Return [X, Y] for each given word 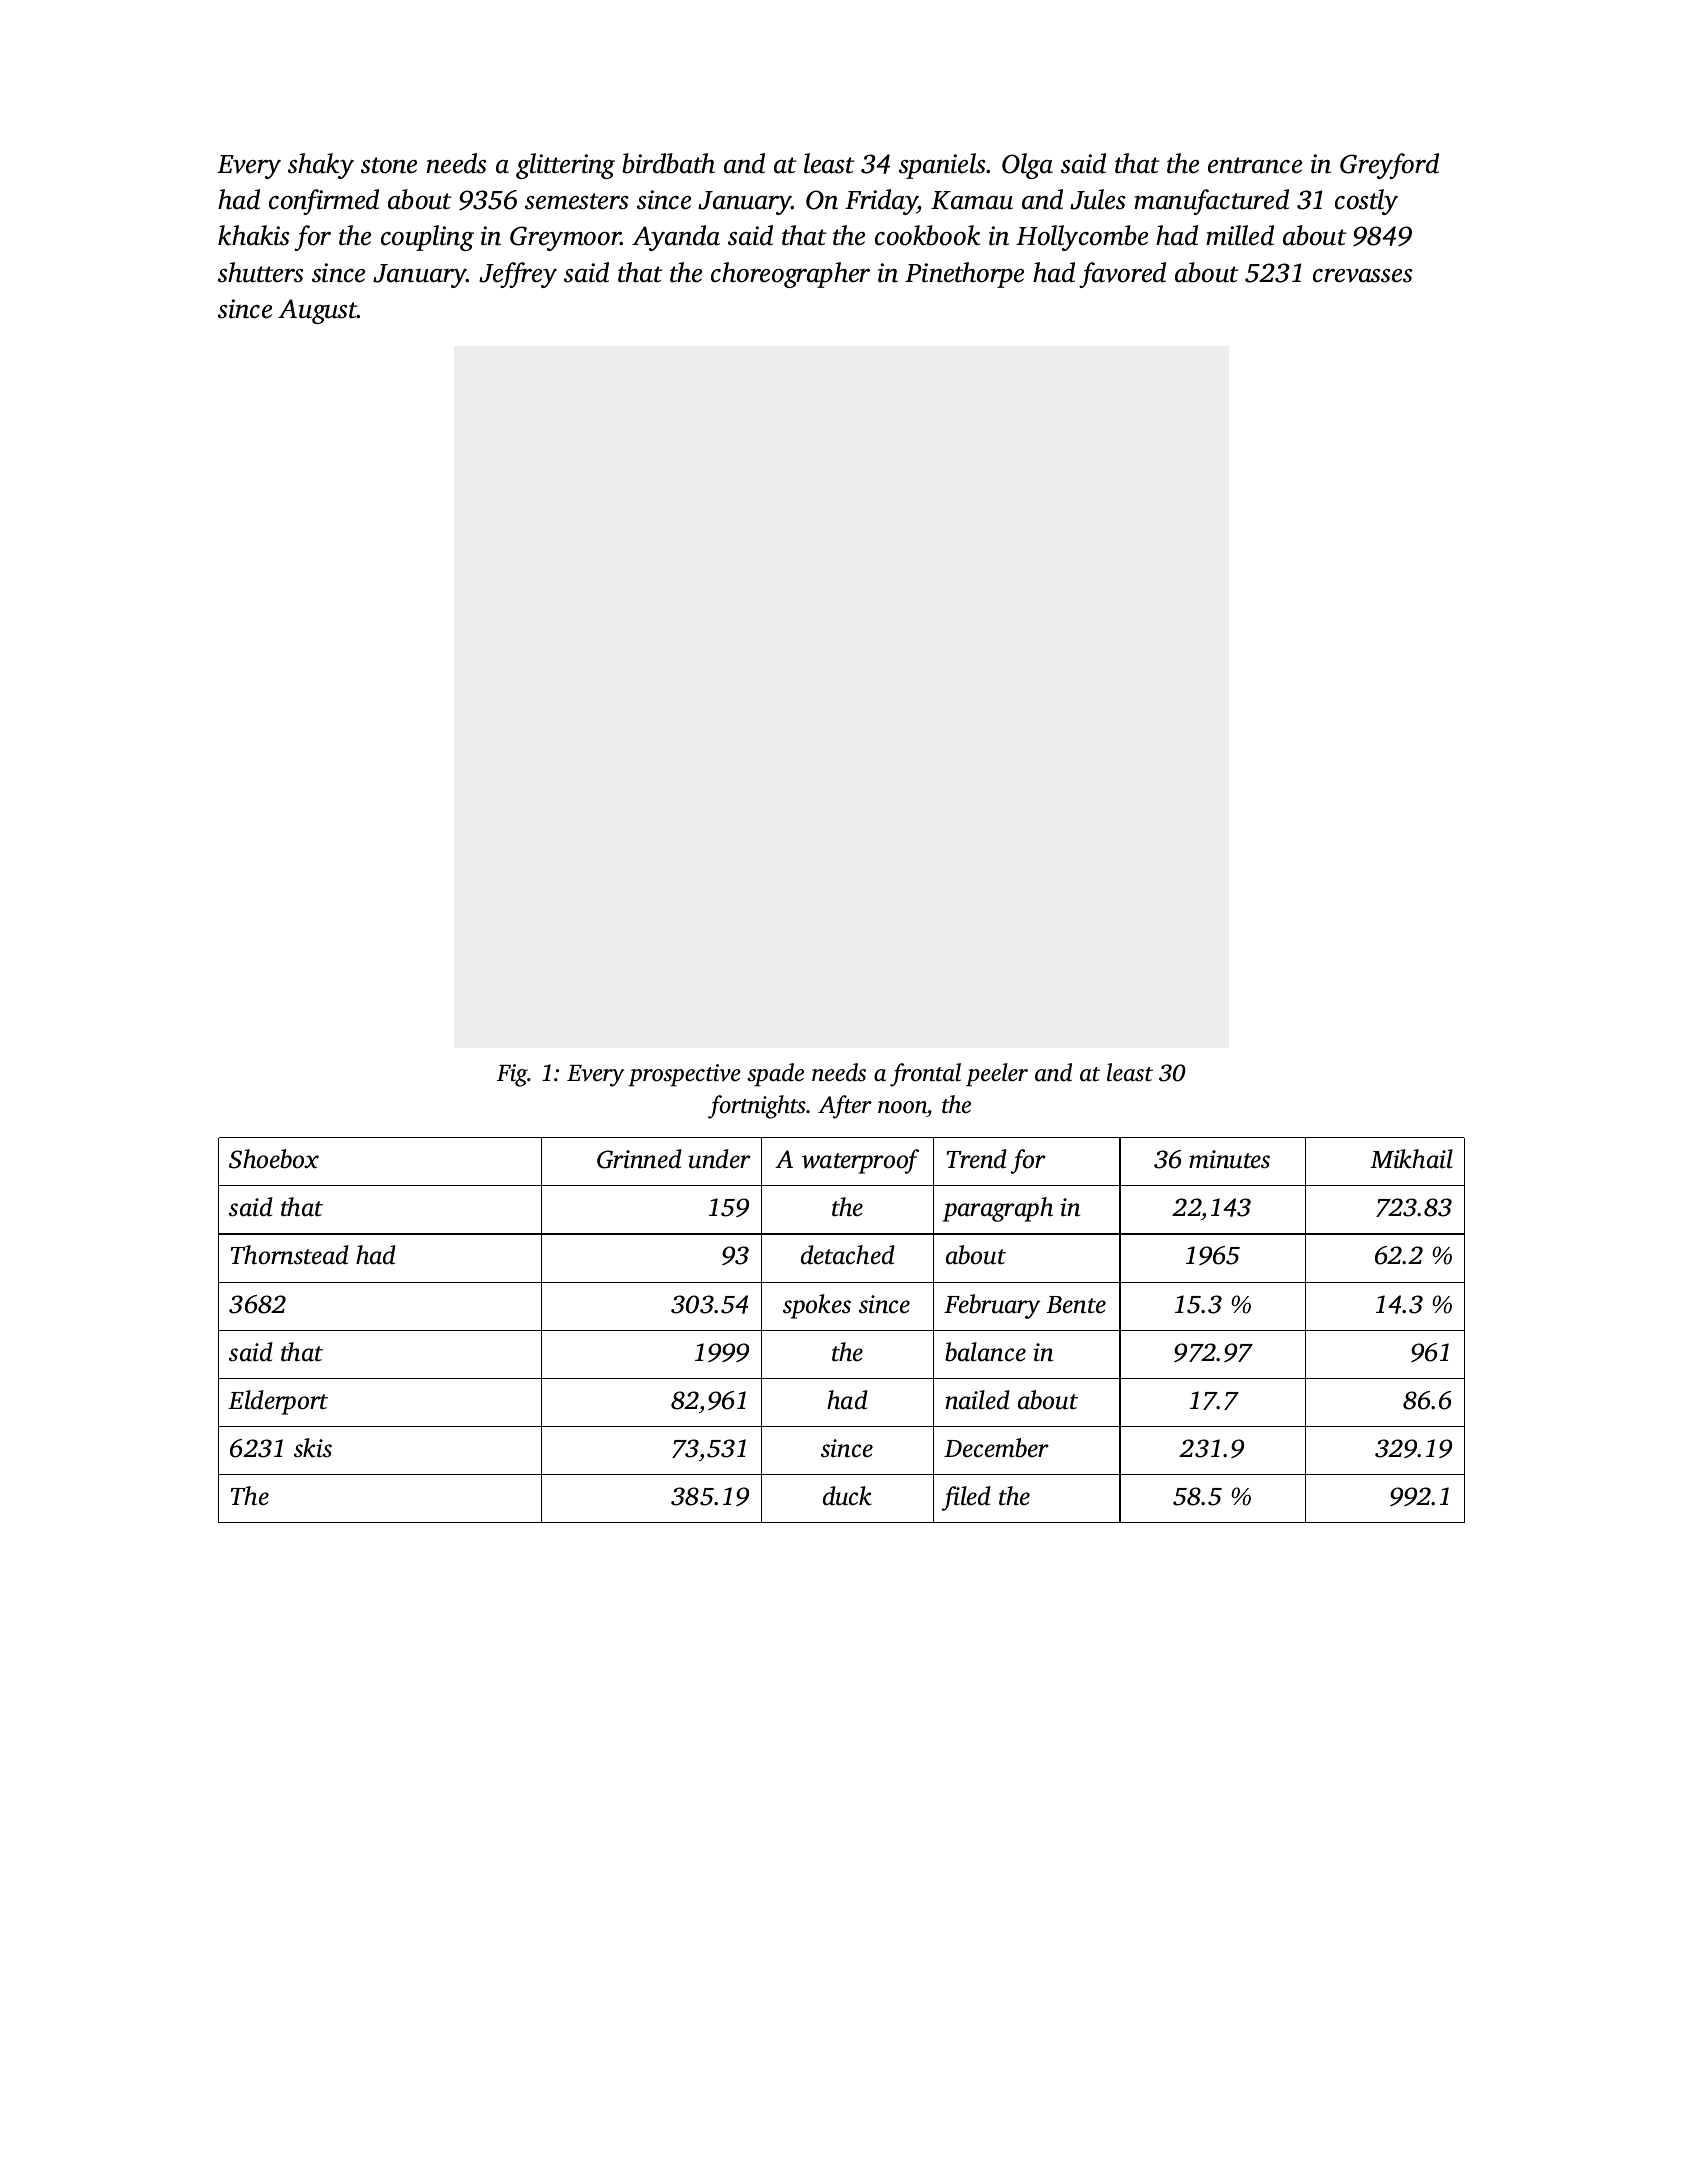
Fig [512, 1075]
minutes [1229, 1159]
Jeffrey [518, 275]
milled [1240, 235]
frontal [925, 1075]
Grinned [639, 1159]
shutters [261, 272]
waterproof [860, 1161]
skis [313, 1448]
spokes [817, 1306]
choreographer [790, 275]
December [996, 1448]
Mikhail [1411, 1159]
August [318, 311]
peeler [997, 1075]
